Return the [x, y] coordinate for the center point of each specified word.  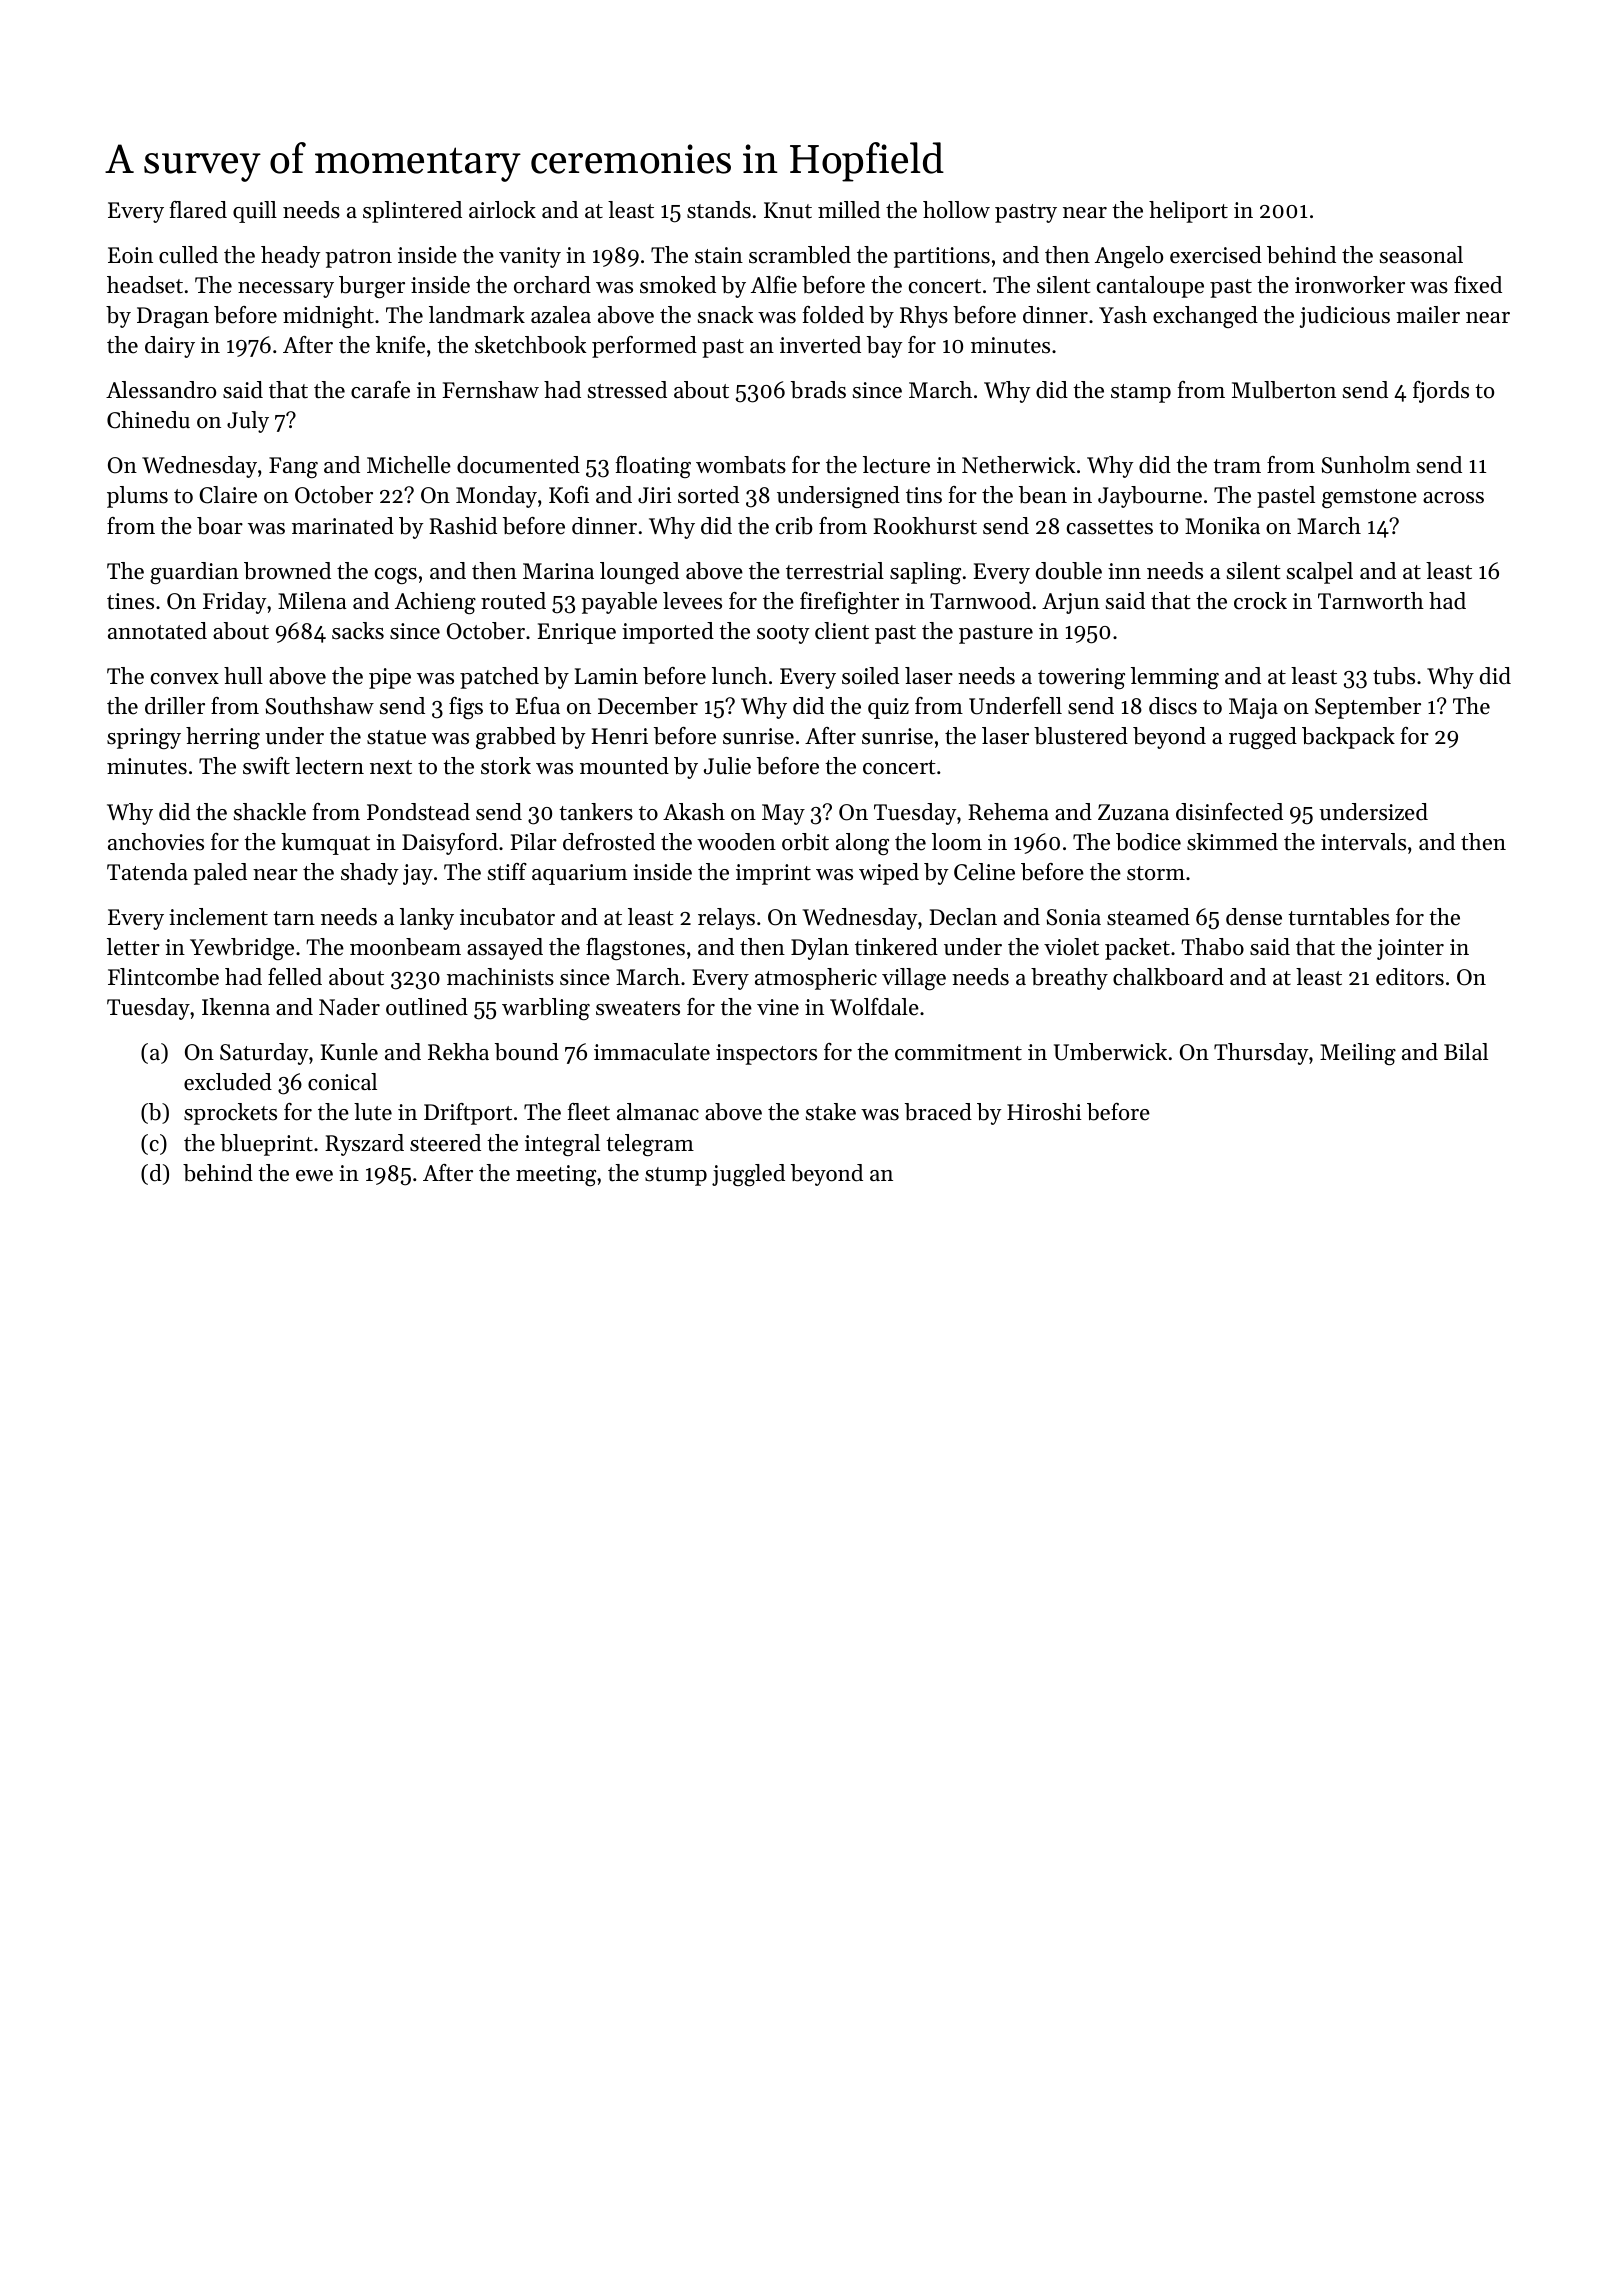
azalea [561, 315]
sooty [783, 634]
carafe [380, 390]
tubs [1394, 676]
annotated [157, 631]
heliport [1188, 212]
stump [676, 1176]
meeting [556, 1175]
